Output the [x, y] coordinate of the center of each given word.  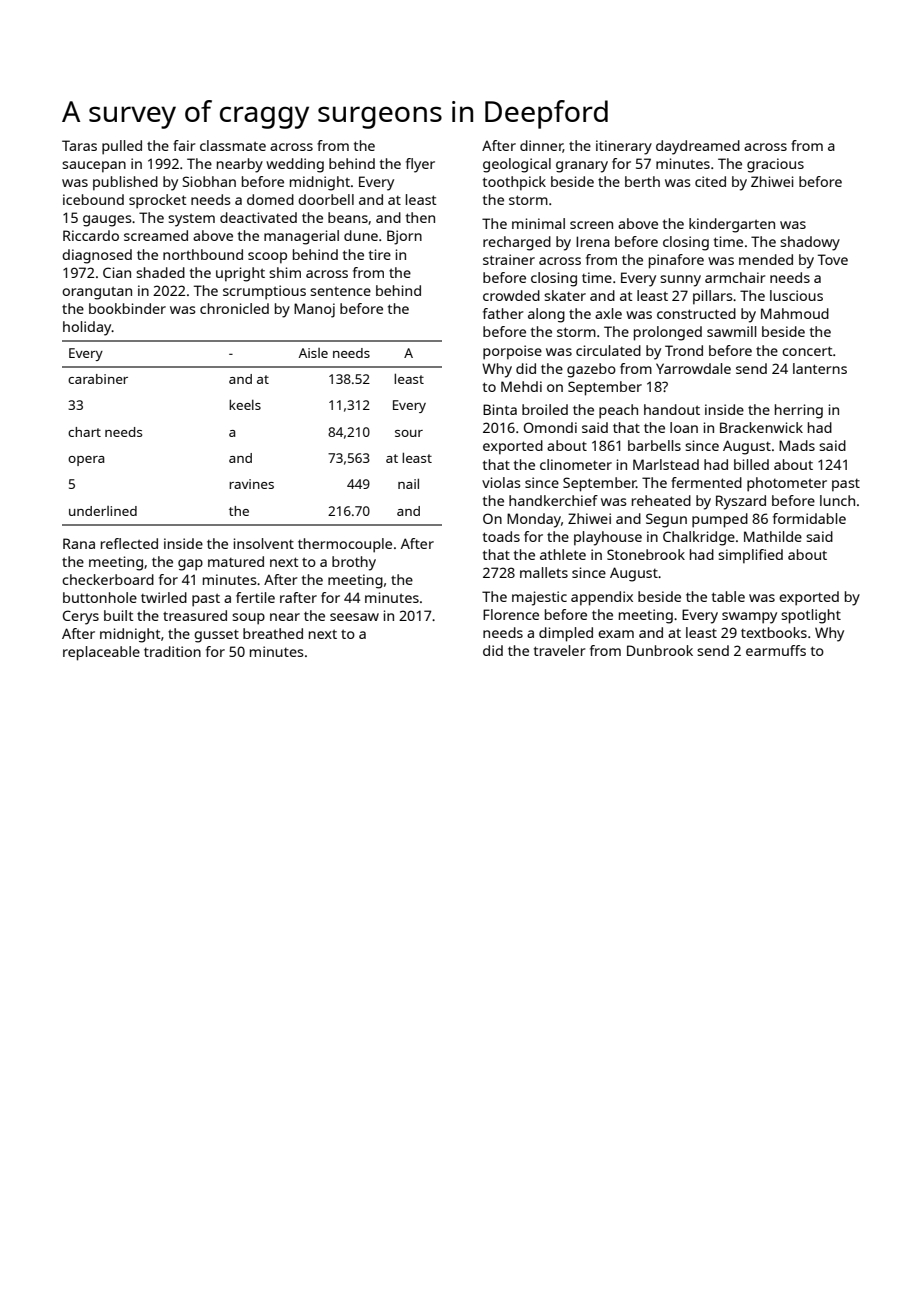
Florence [511, 614]
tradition [172, 651]
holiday [87, 328]
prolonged [668, 333]
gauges [107, 221]
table [728, 596]
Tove [833, 259]
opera [86, 461]
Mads [797, 445]
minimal [538, 223]
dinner [541, 146]
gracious [775, 165]
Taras [79, 145]
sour [409, 433]
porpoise [512, 352]
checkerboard [108, 579]
